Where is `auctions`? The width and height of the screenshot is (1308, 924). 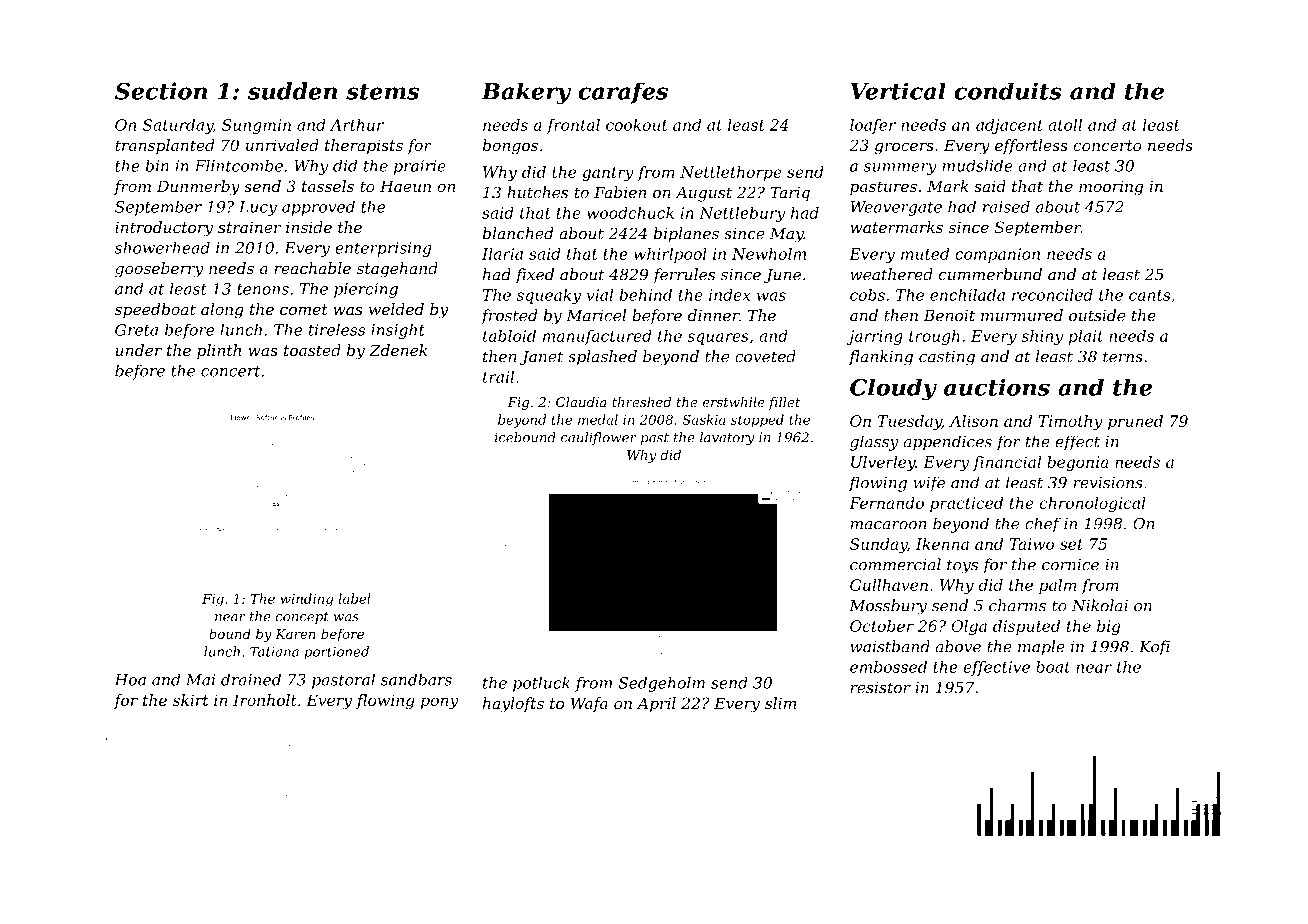 auctions is located at coordinates (997, 387).
